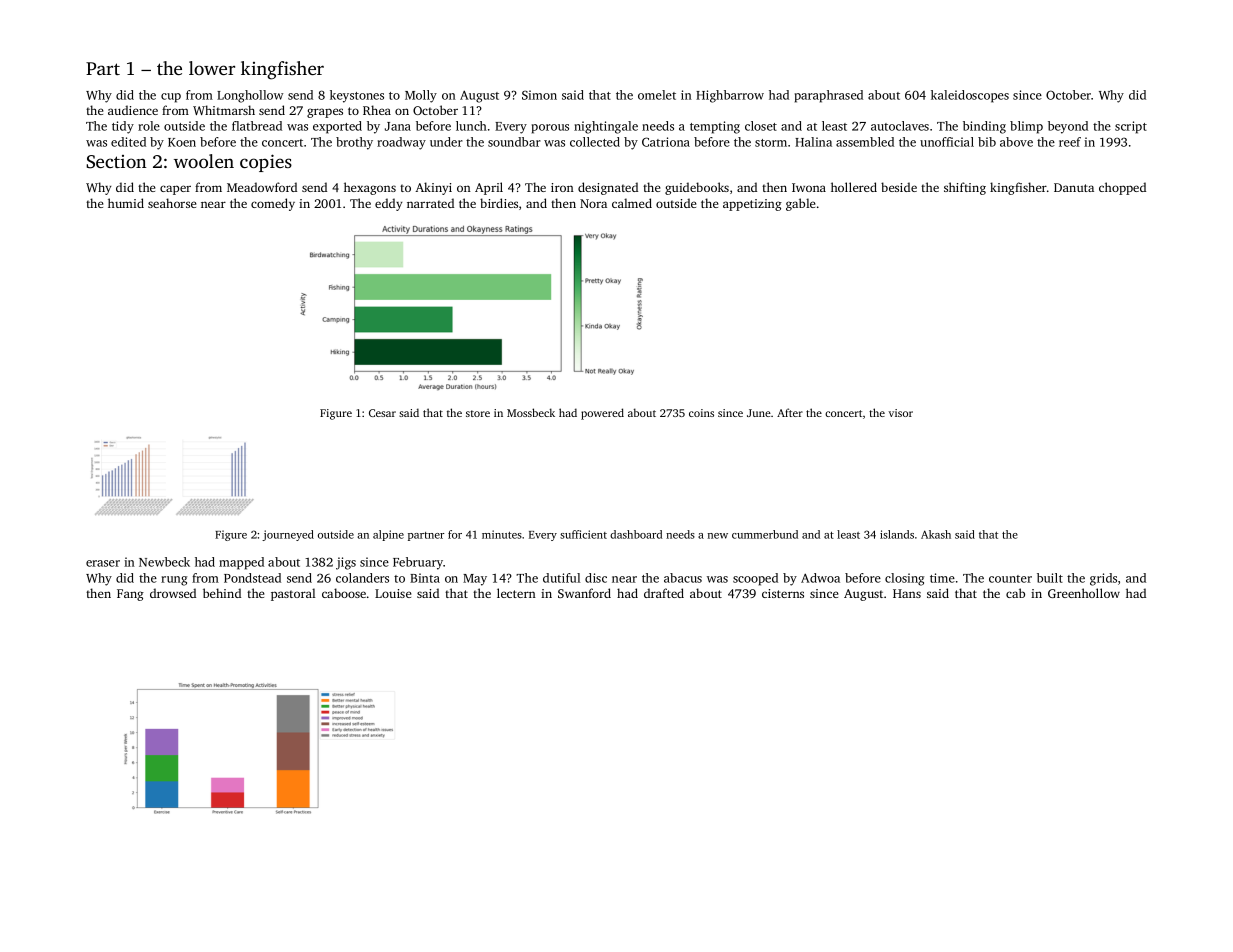 This page has width=1233, height=952. Describe the element at coordinates (539, 95) in the page. I see `Simon` at that location.
